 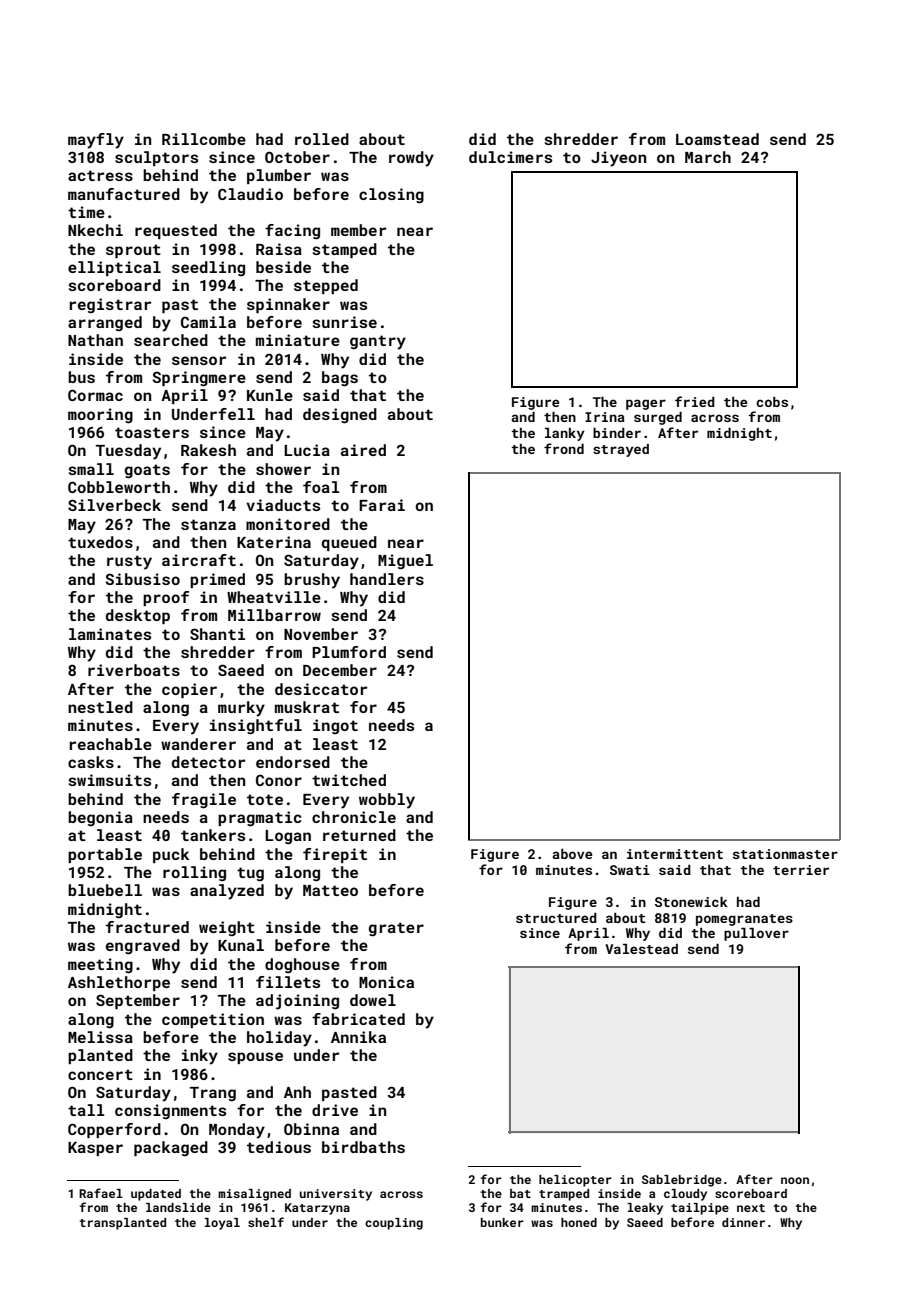 I want to click on strayed, so click(x=621, y=450).
